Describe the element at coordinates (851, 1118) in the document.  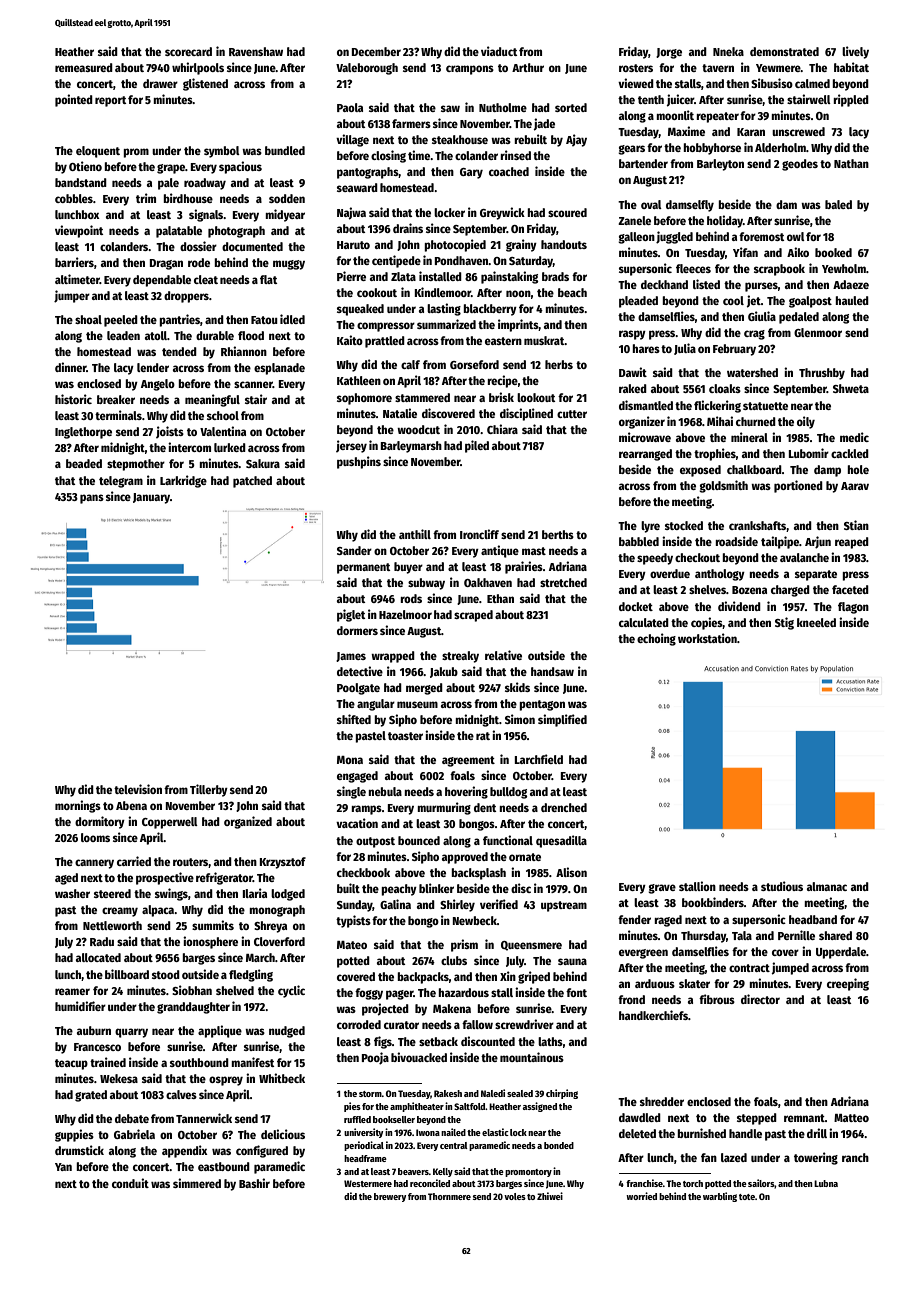
I see `Matteo` at that location.
